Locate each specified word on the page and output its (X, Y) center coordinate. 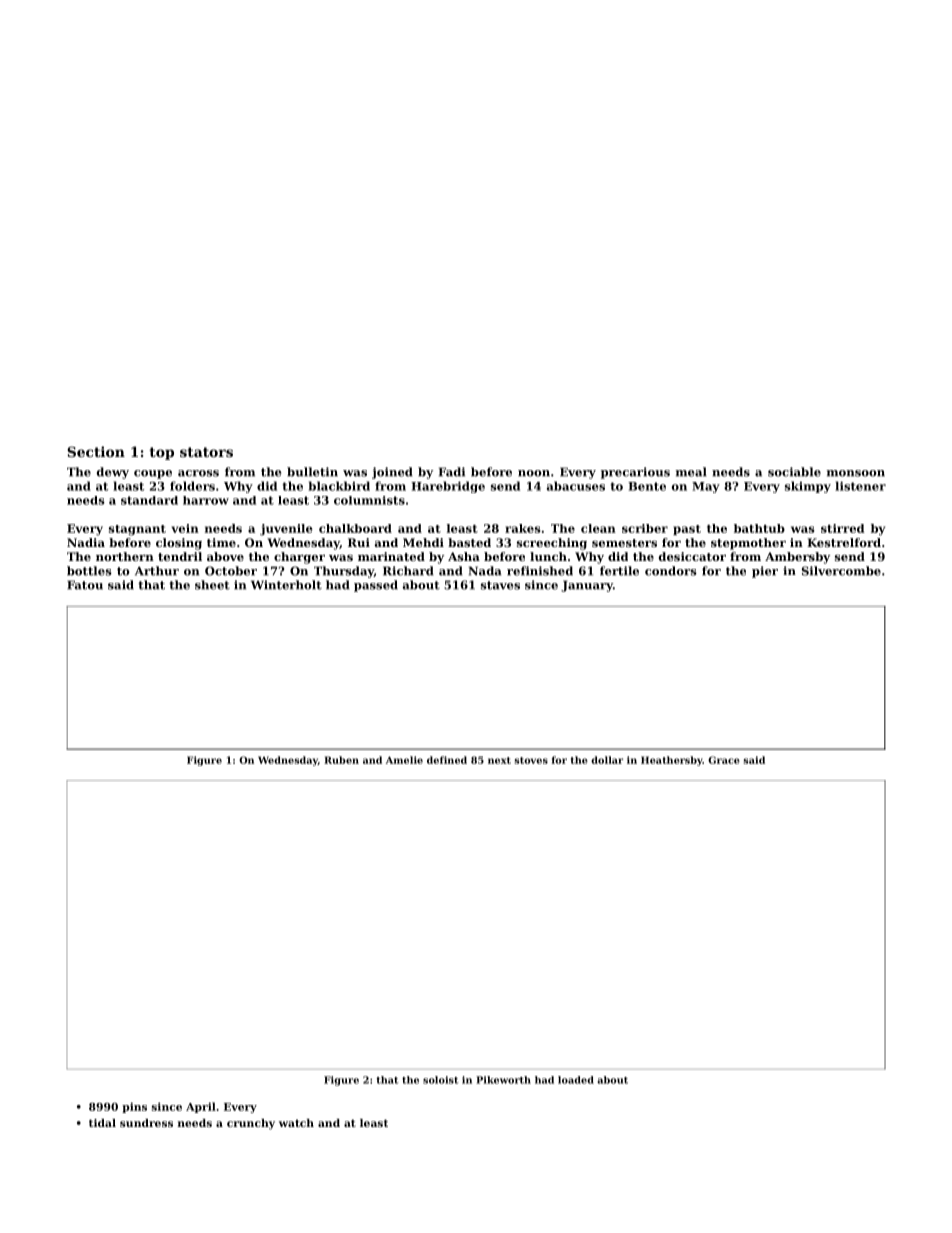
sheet (212, 585)
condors (671, 571)
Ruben (341, 760)
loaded (576, 1080)
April (201, 1107)
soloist (441, 1080)
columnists (369, 500)
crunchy (251, 1124)
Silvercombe (841, 571)
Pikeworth (503, 1080)
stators (206, 452)
